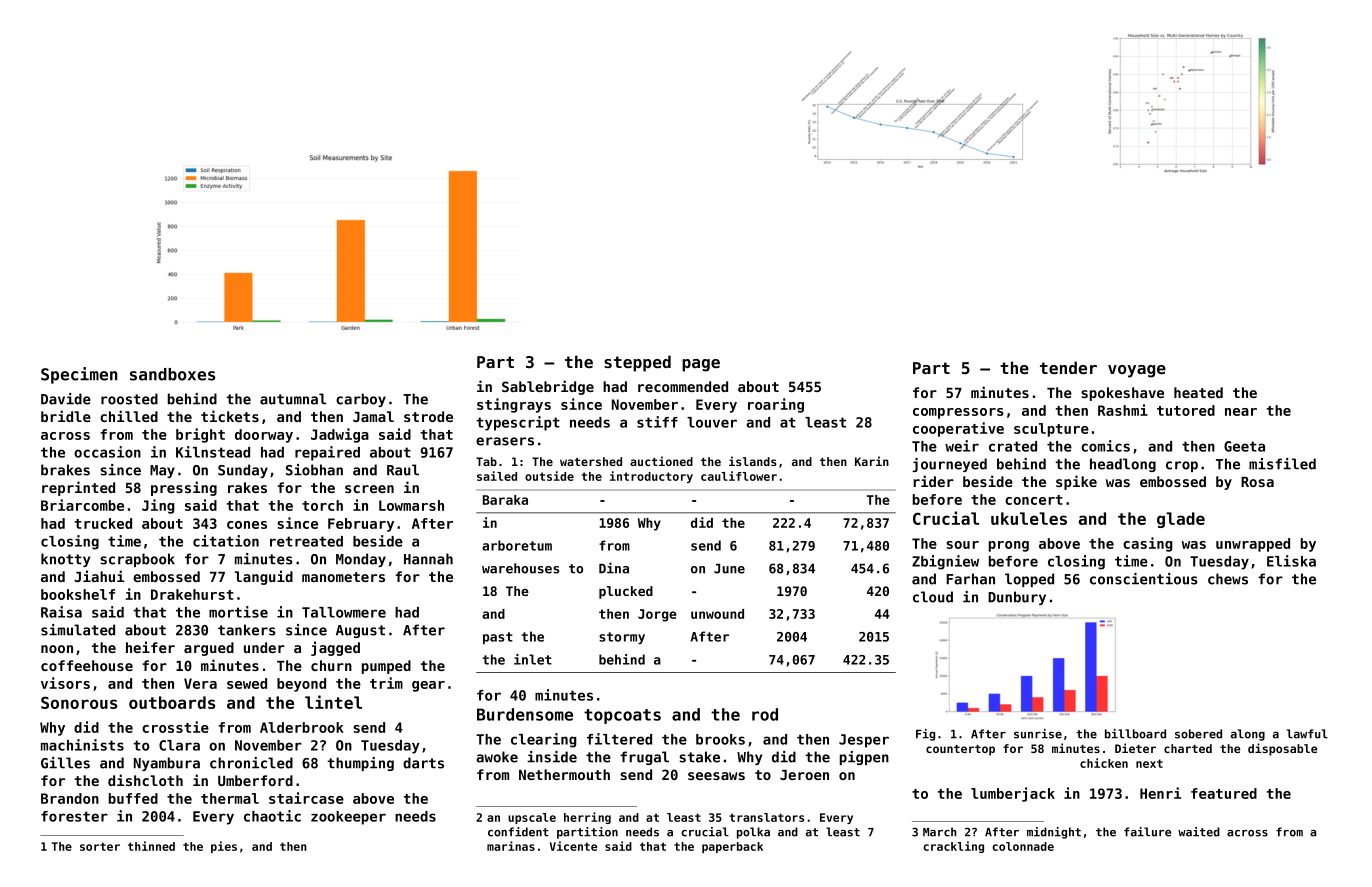 This image has height=887, width=1372. I want to click on Henri, so click(1160, 793).
